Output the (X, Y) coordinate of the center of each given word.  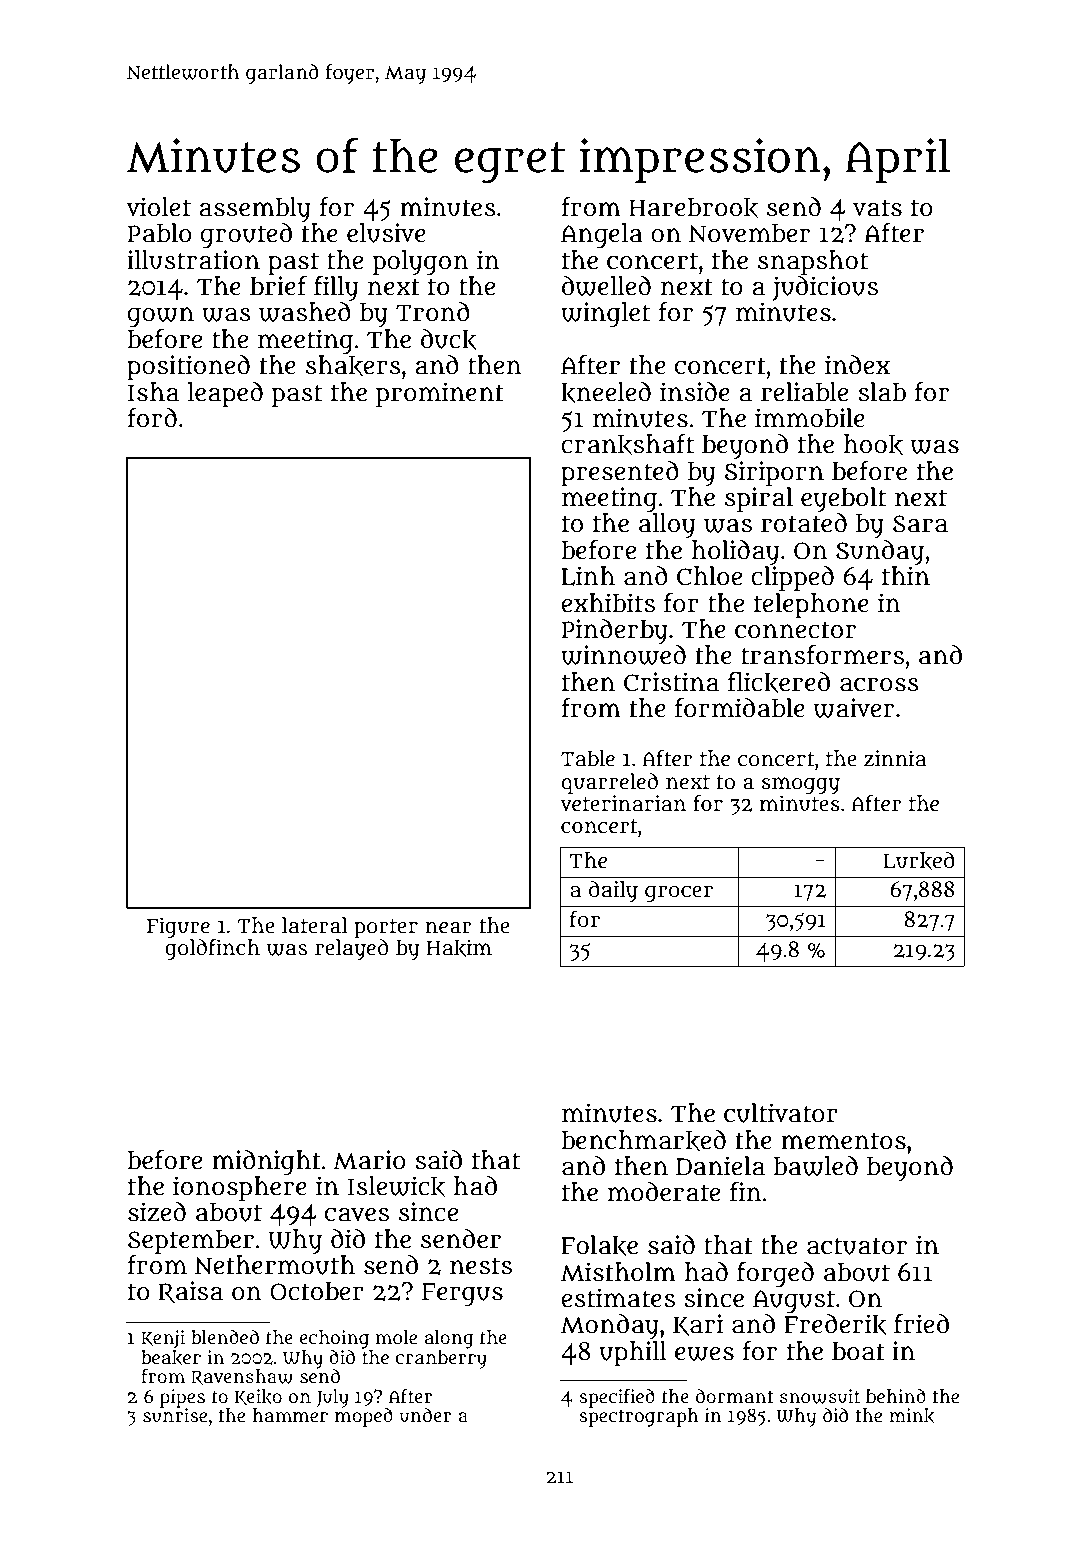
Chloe (709, 576)
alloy (667, 525)
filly (336, 288)
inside (695, 392)
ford (152, 418)
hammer (290, 1415)
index (857, 365)
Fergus (462, 1294)
